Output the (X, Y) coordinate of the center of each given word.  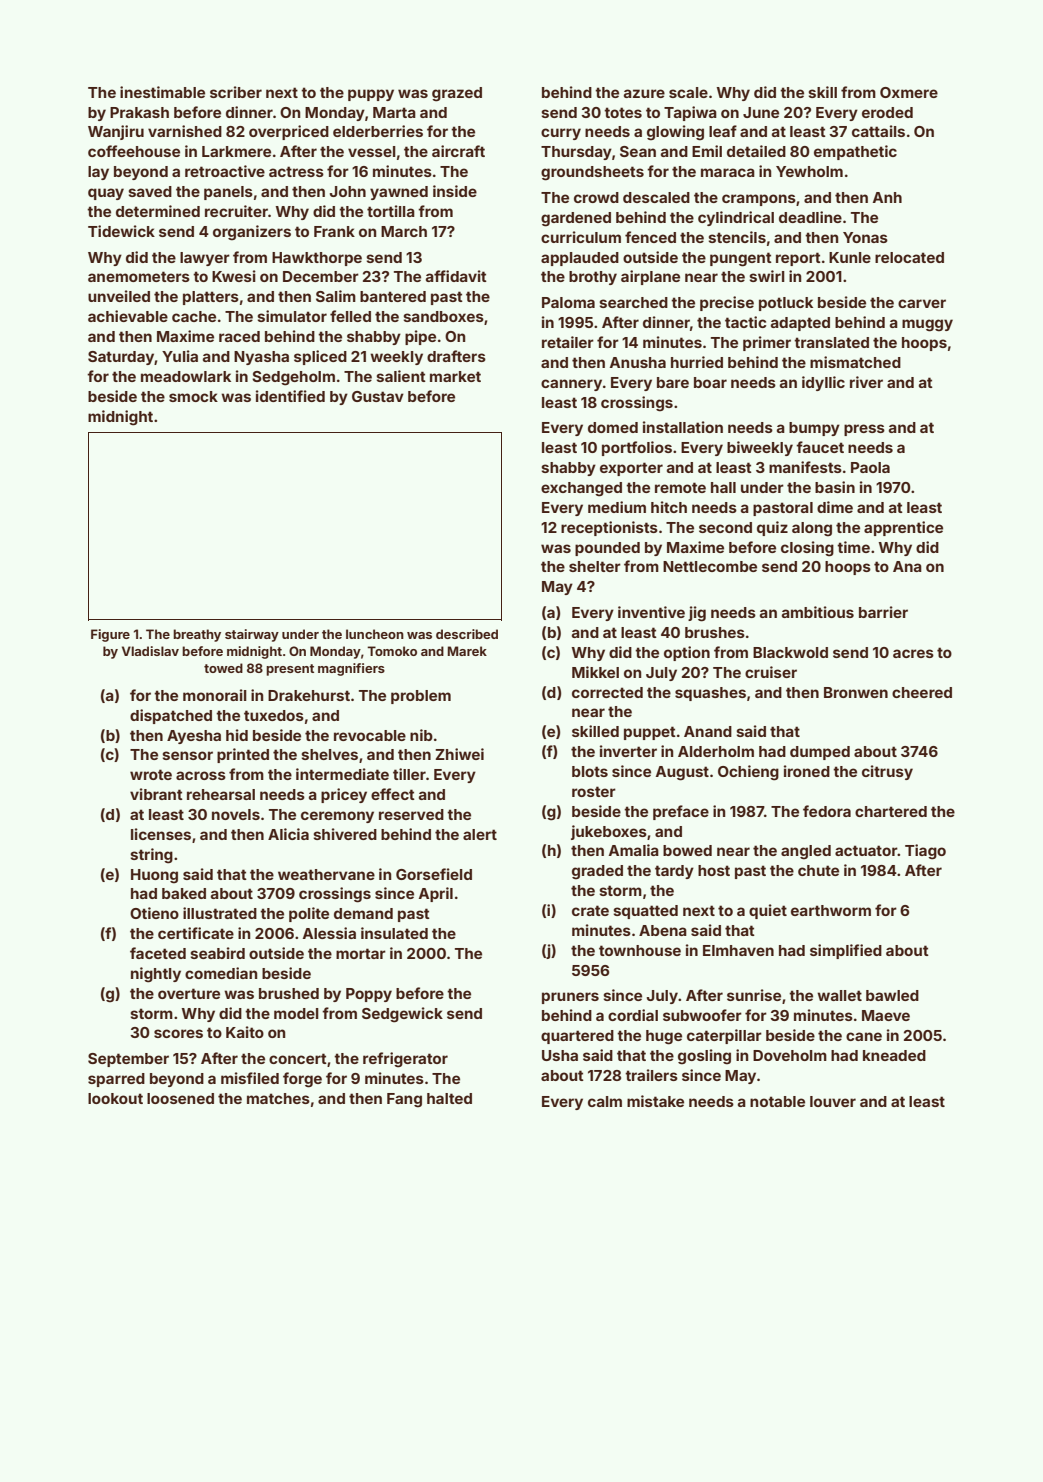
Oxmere (909, 92)
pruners (570, 998)
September (128, 1060)
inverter (628, 751)
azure (644, 93)
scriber (236, 92)
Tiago (925, 852)
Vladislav (150, 651)
